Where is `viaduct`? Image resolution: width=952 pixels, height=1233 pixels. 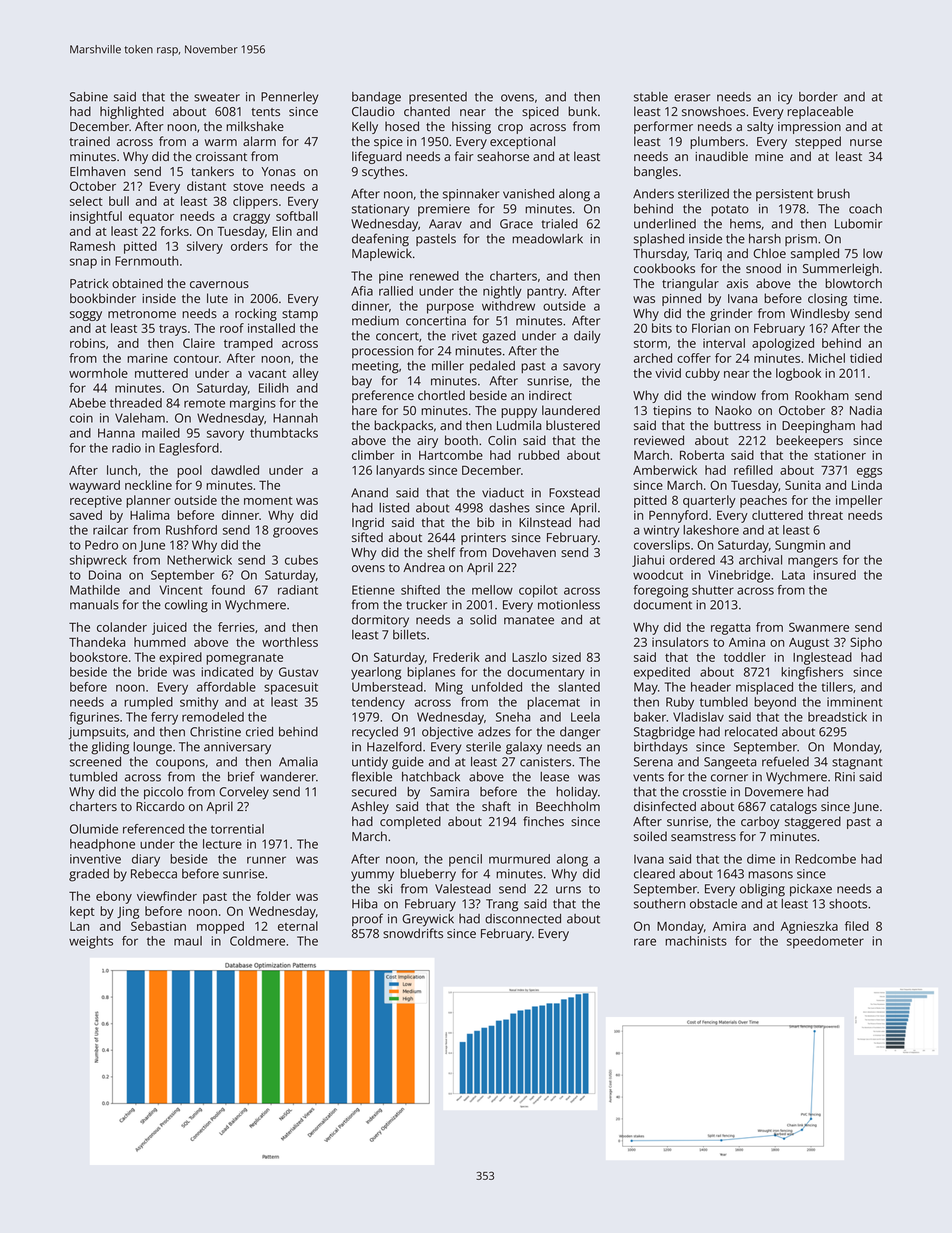 viaduct is located at coordinates (503, 493).
